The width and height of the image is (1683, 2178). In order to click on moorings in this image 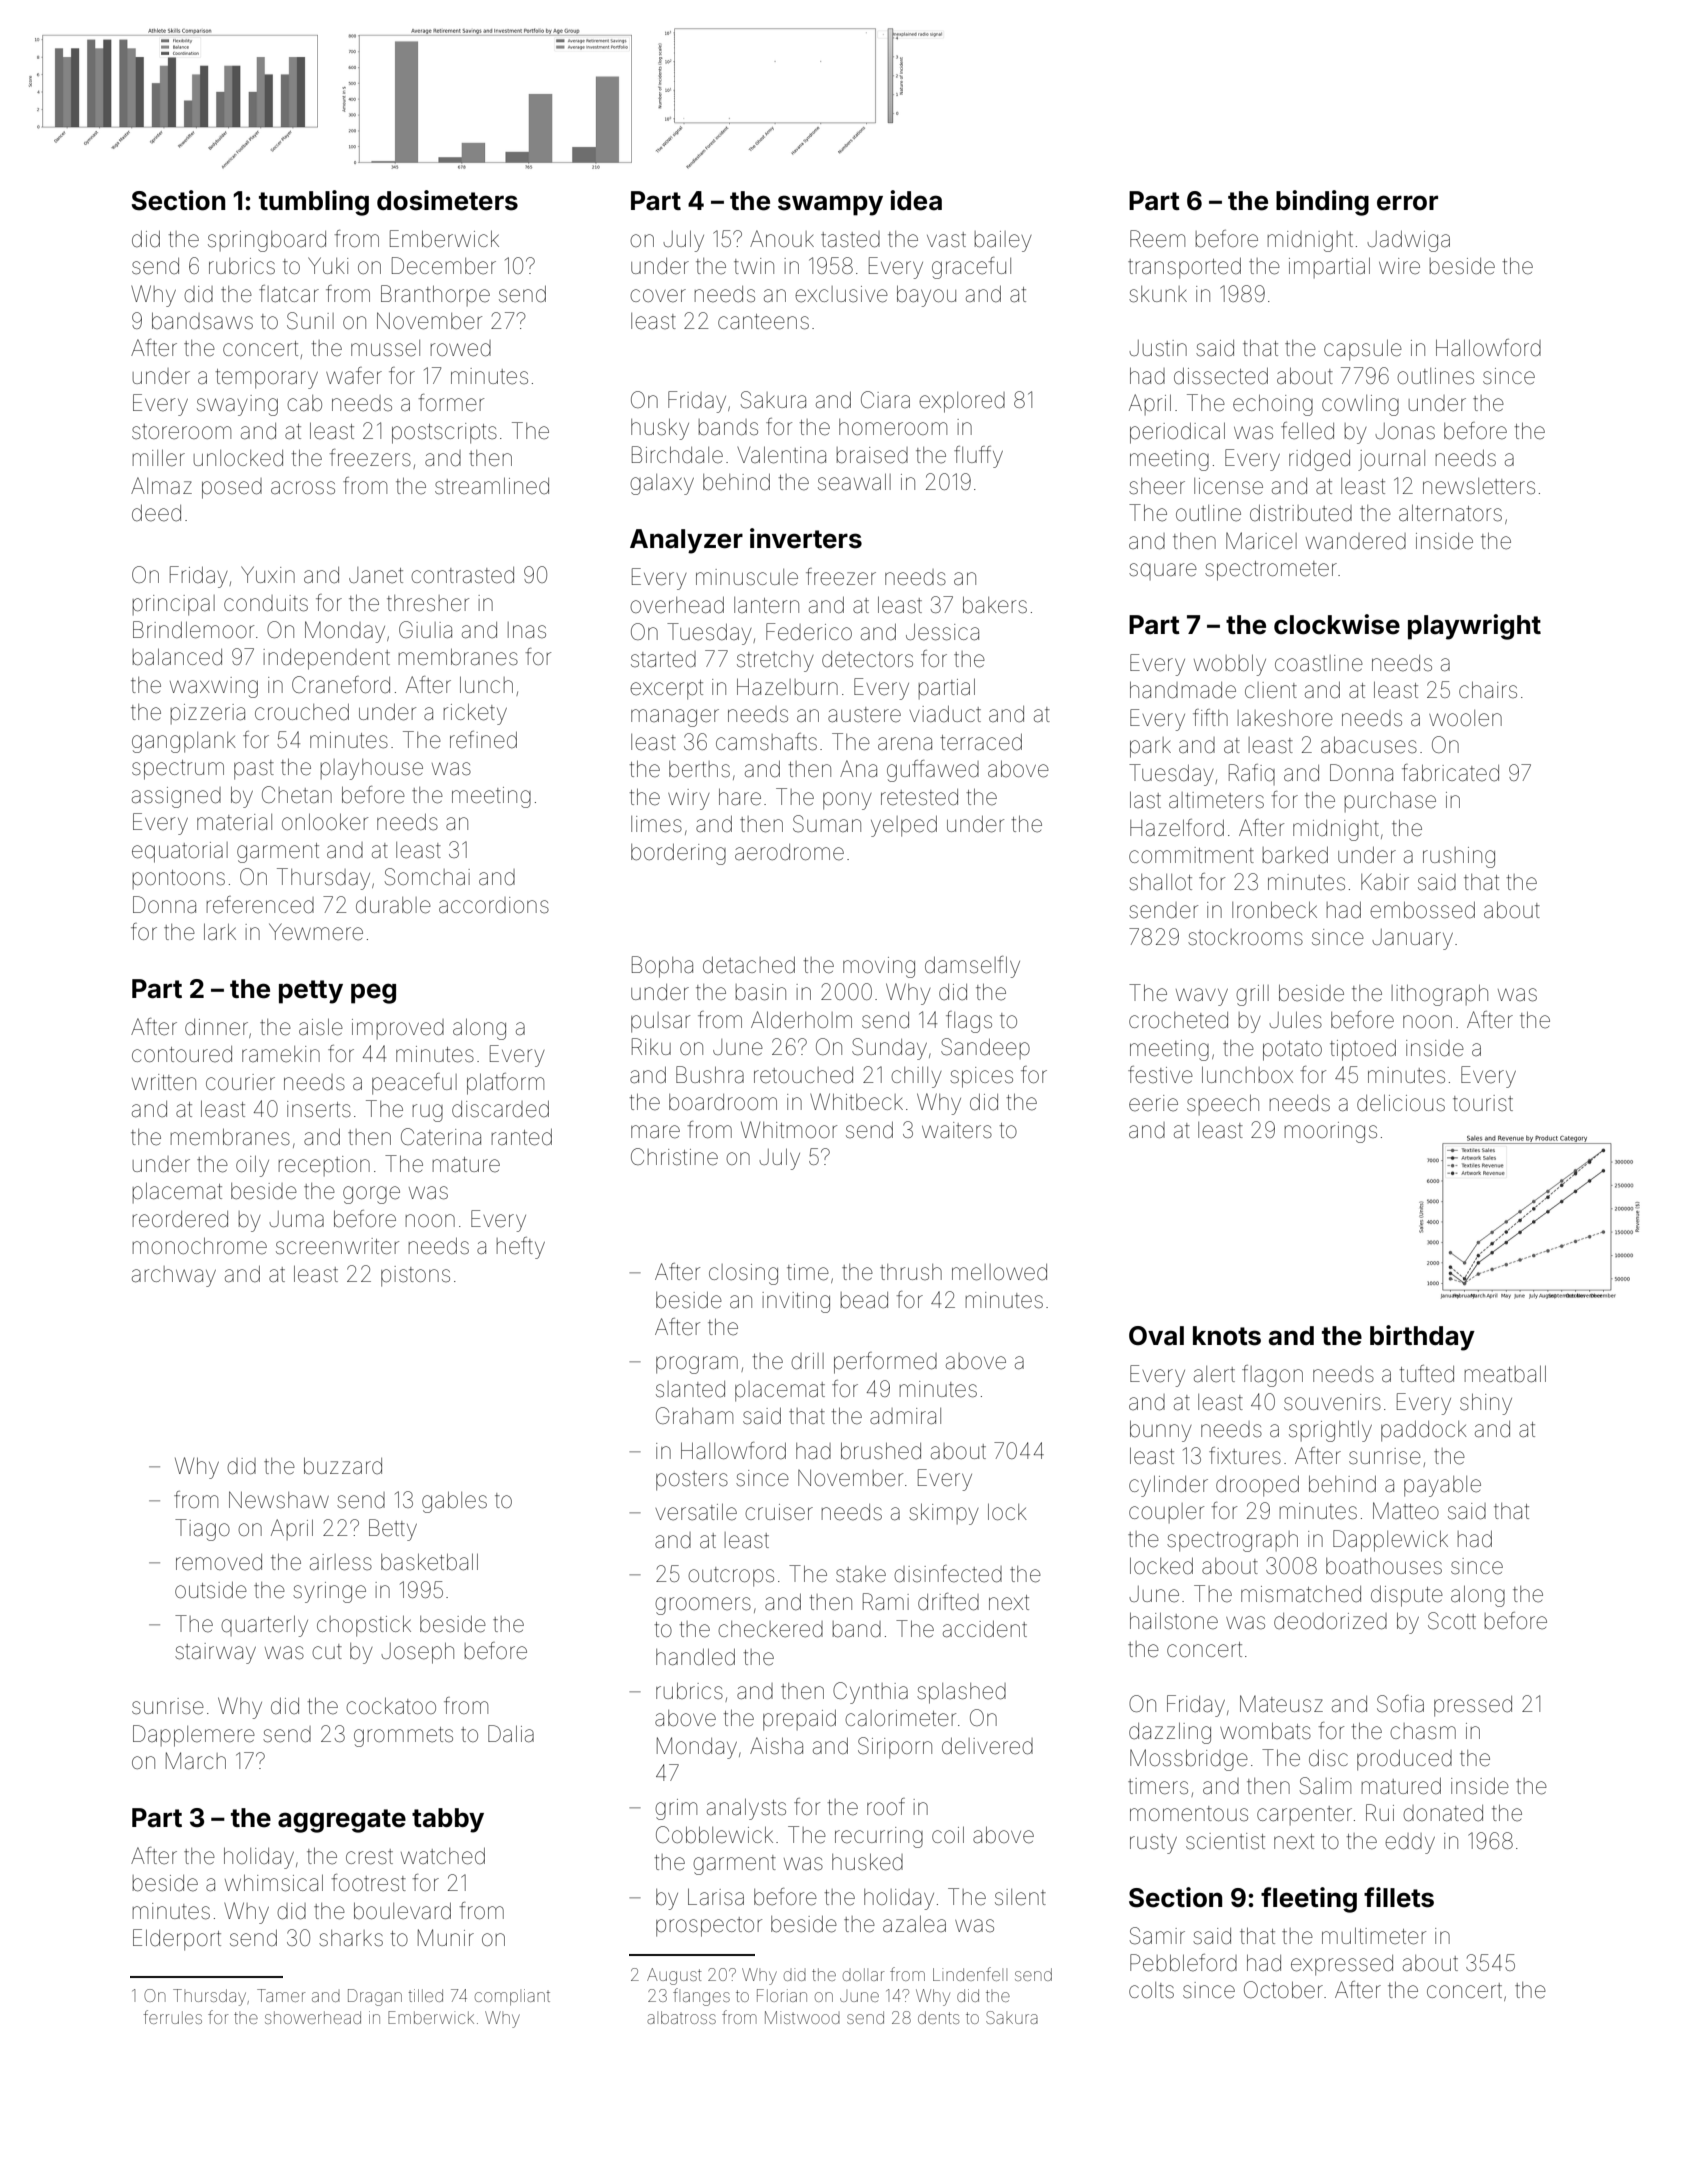, I will do `click(1331, 1132)`.
